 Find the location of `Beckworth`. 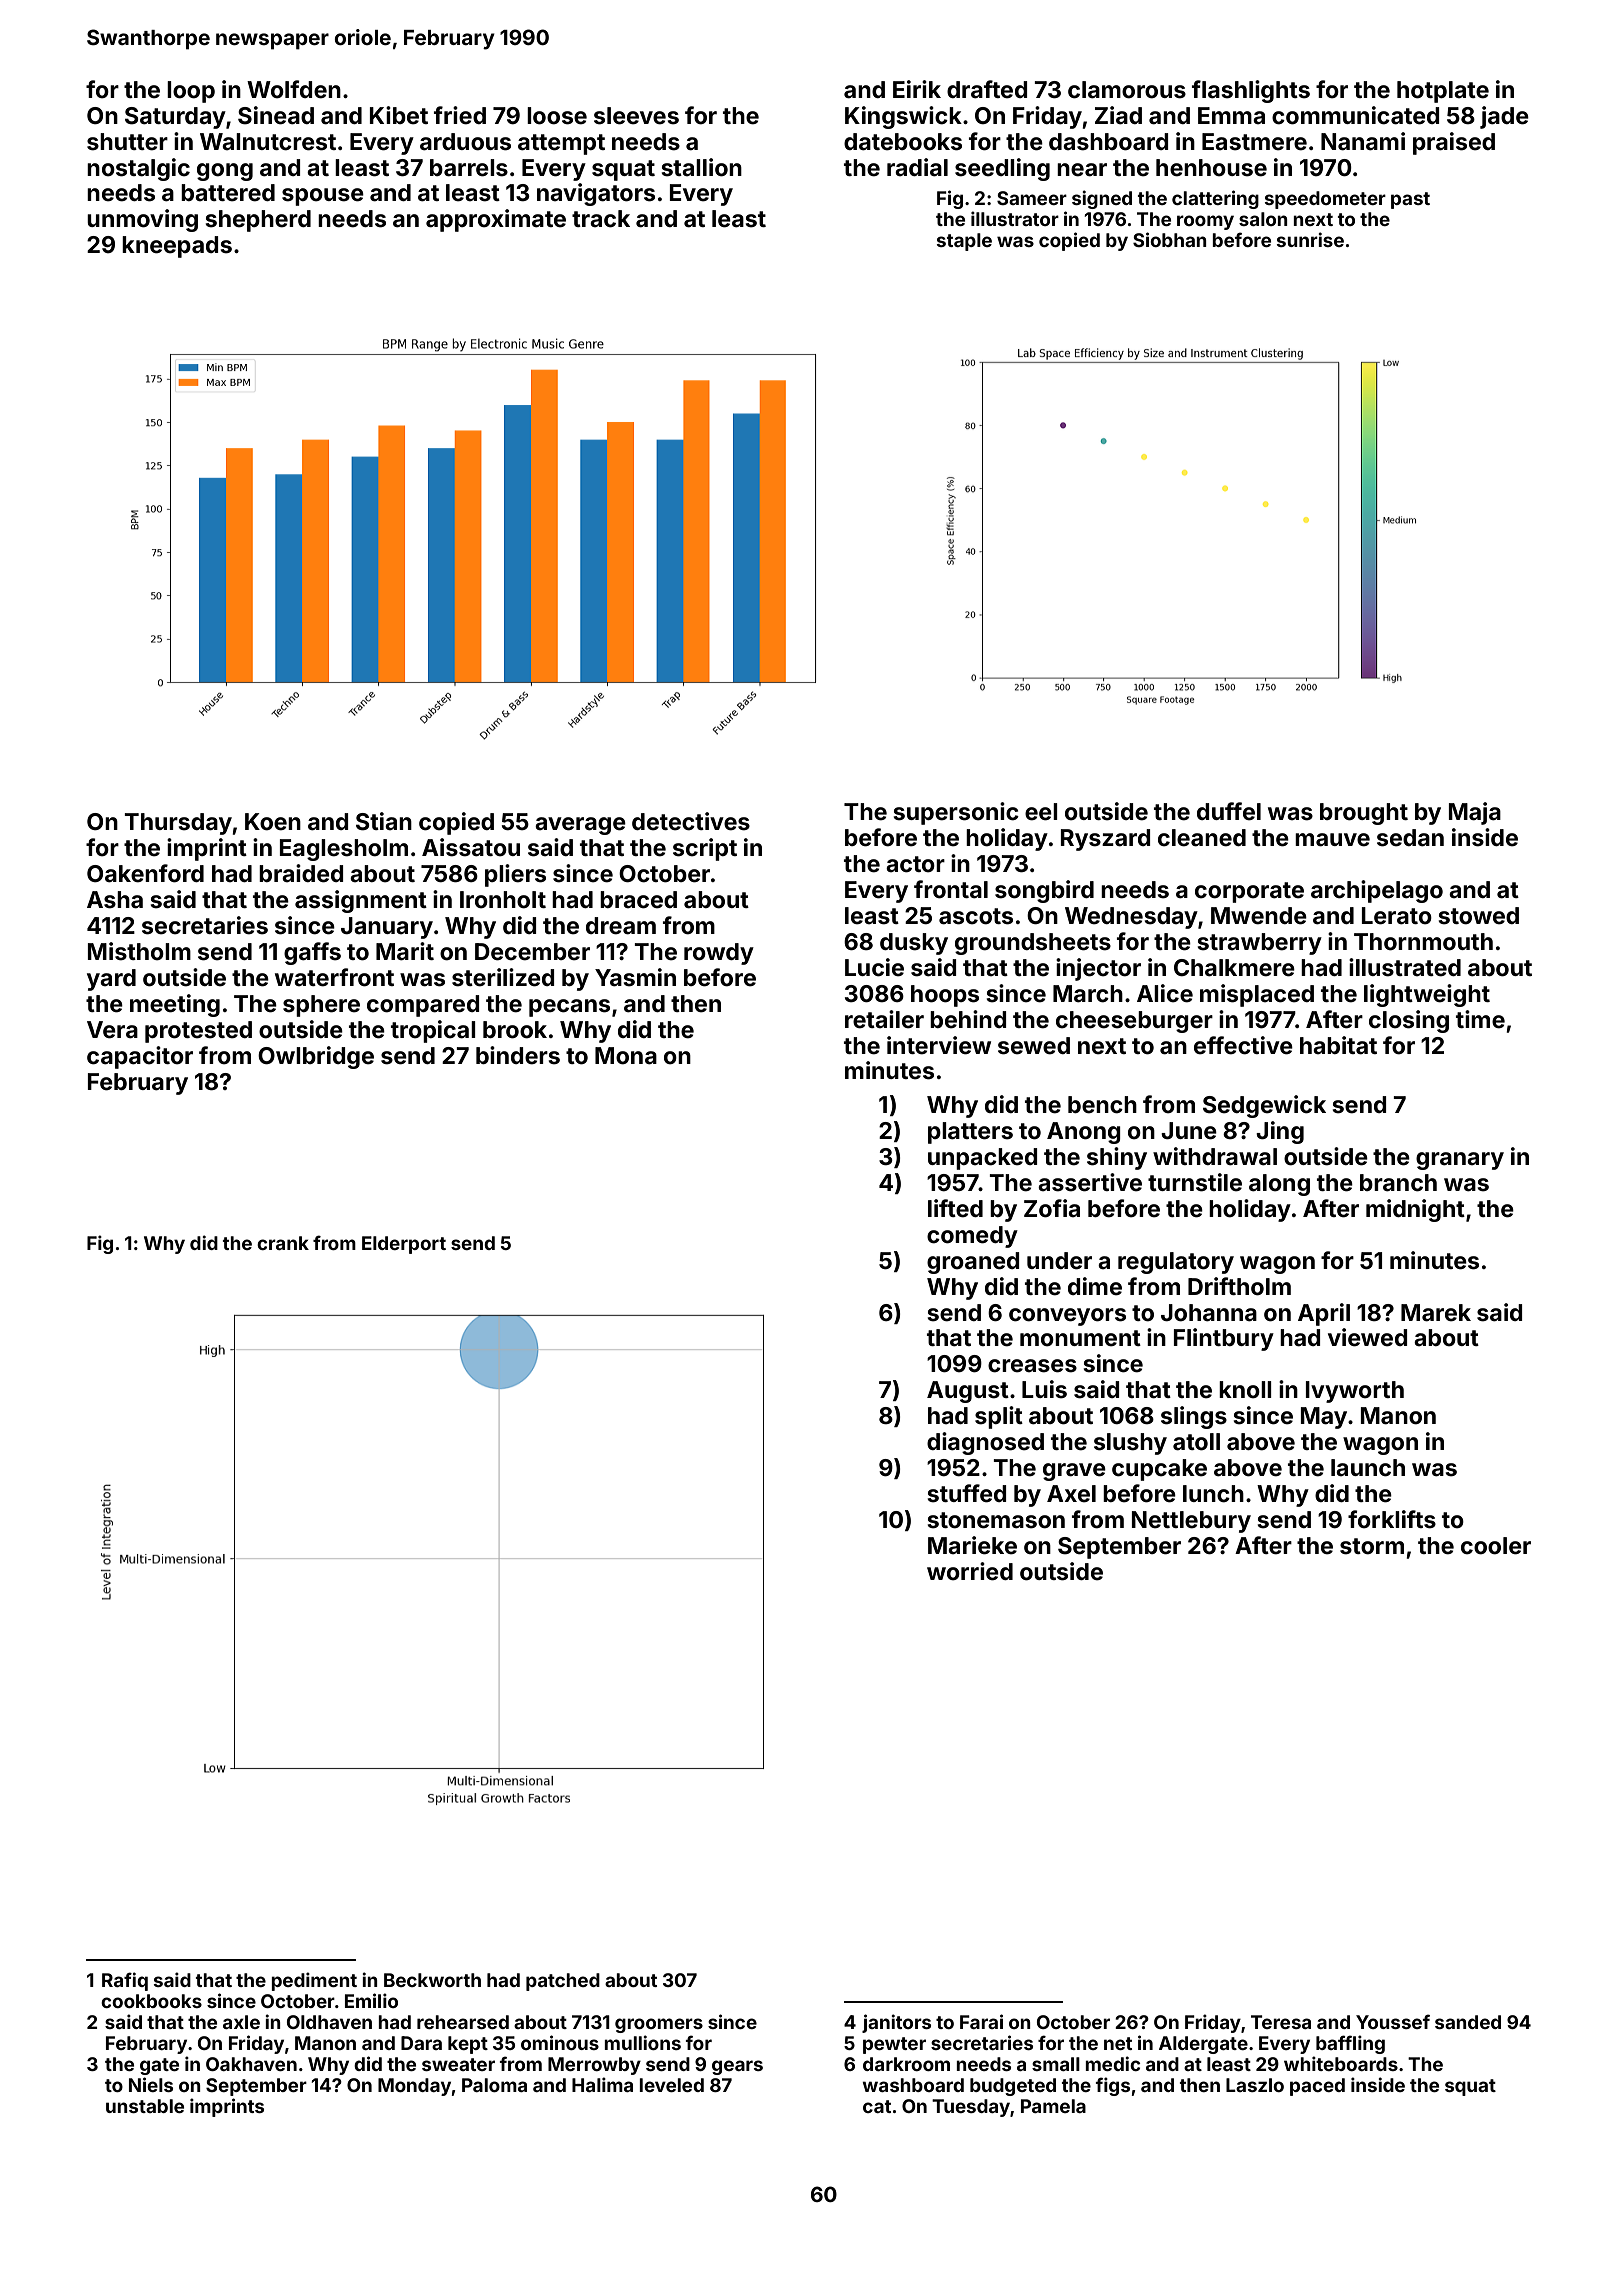

Beckworth is located at coordinates (432, 1980).
